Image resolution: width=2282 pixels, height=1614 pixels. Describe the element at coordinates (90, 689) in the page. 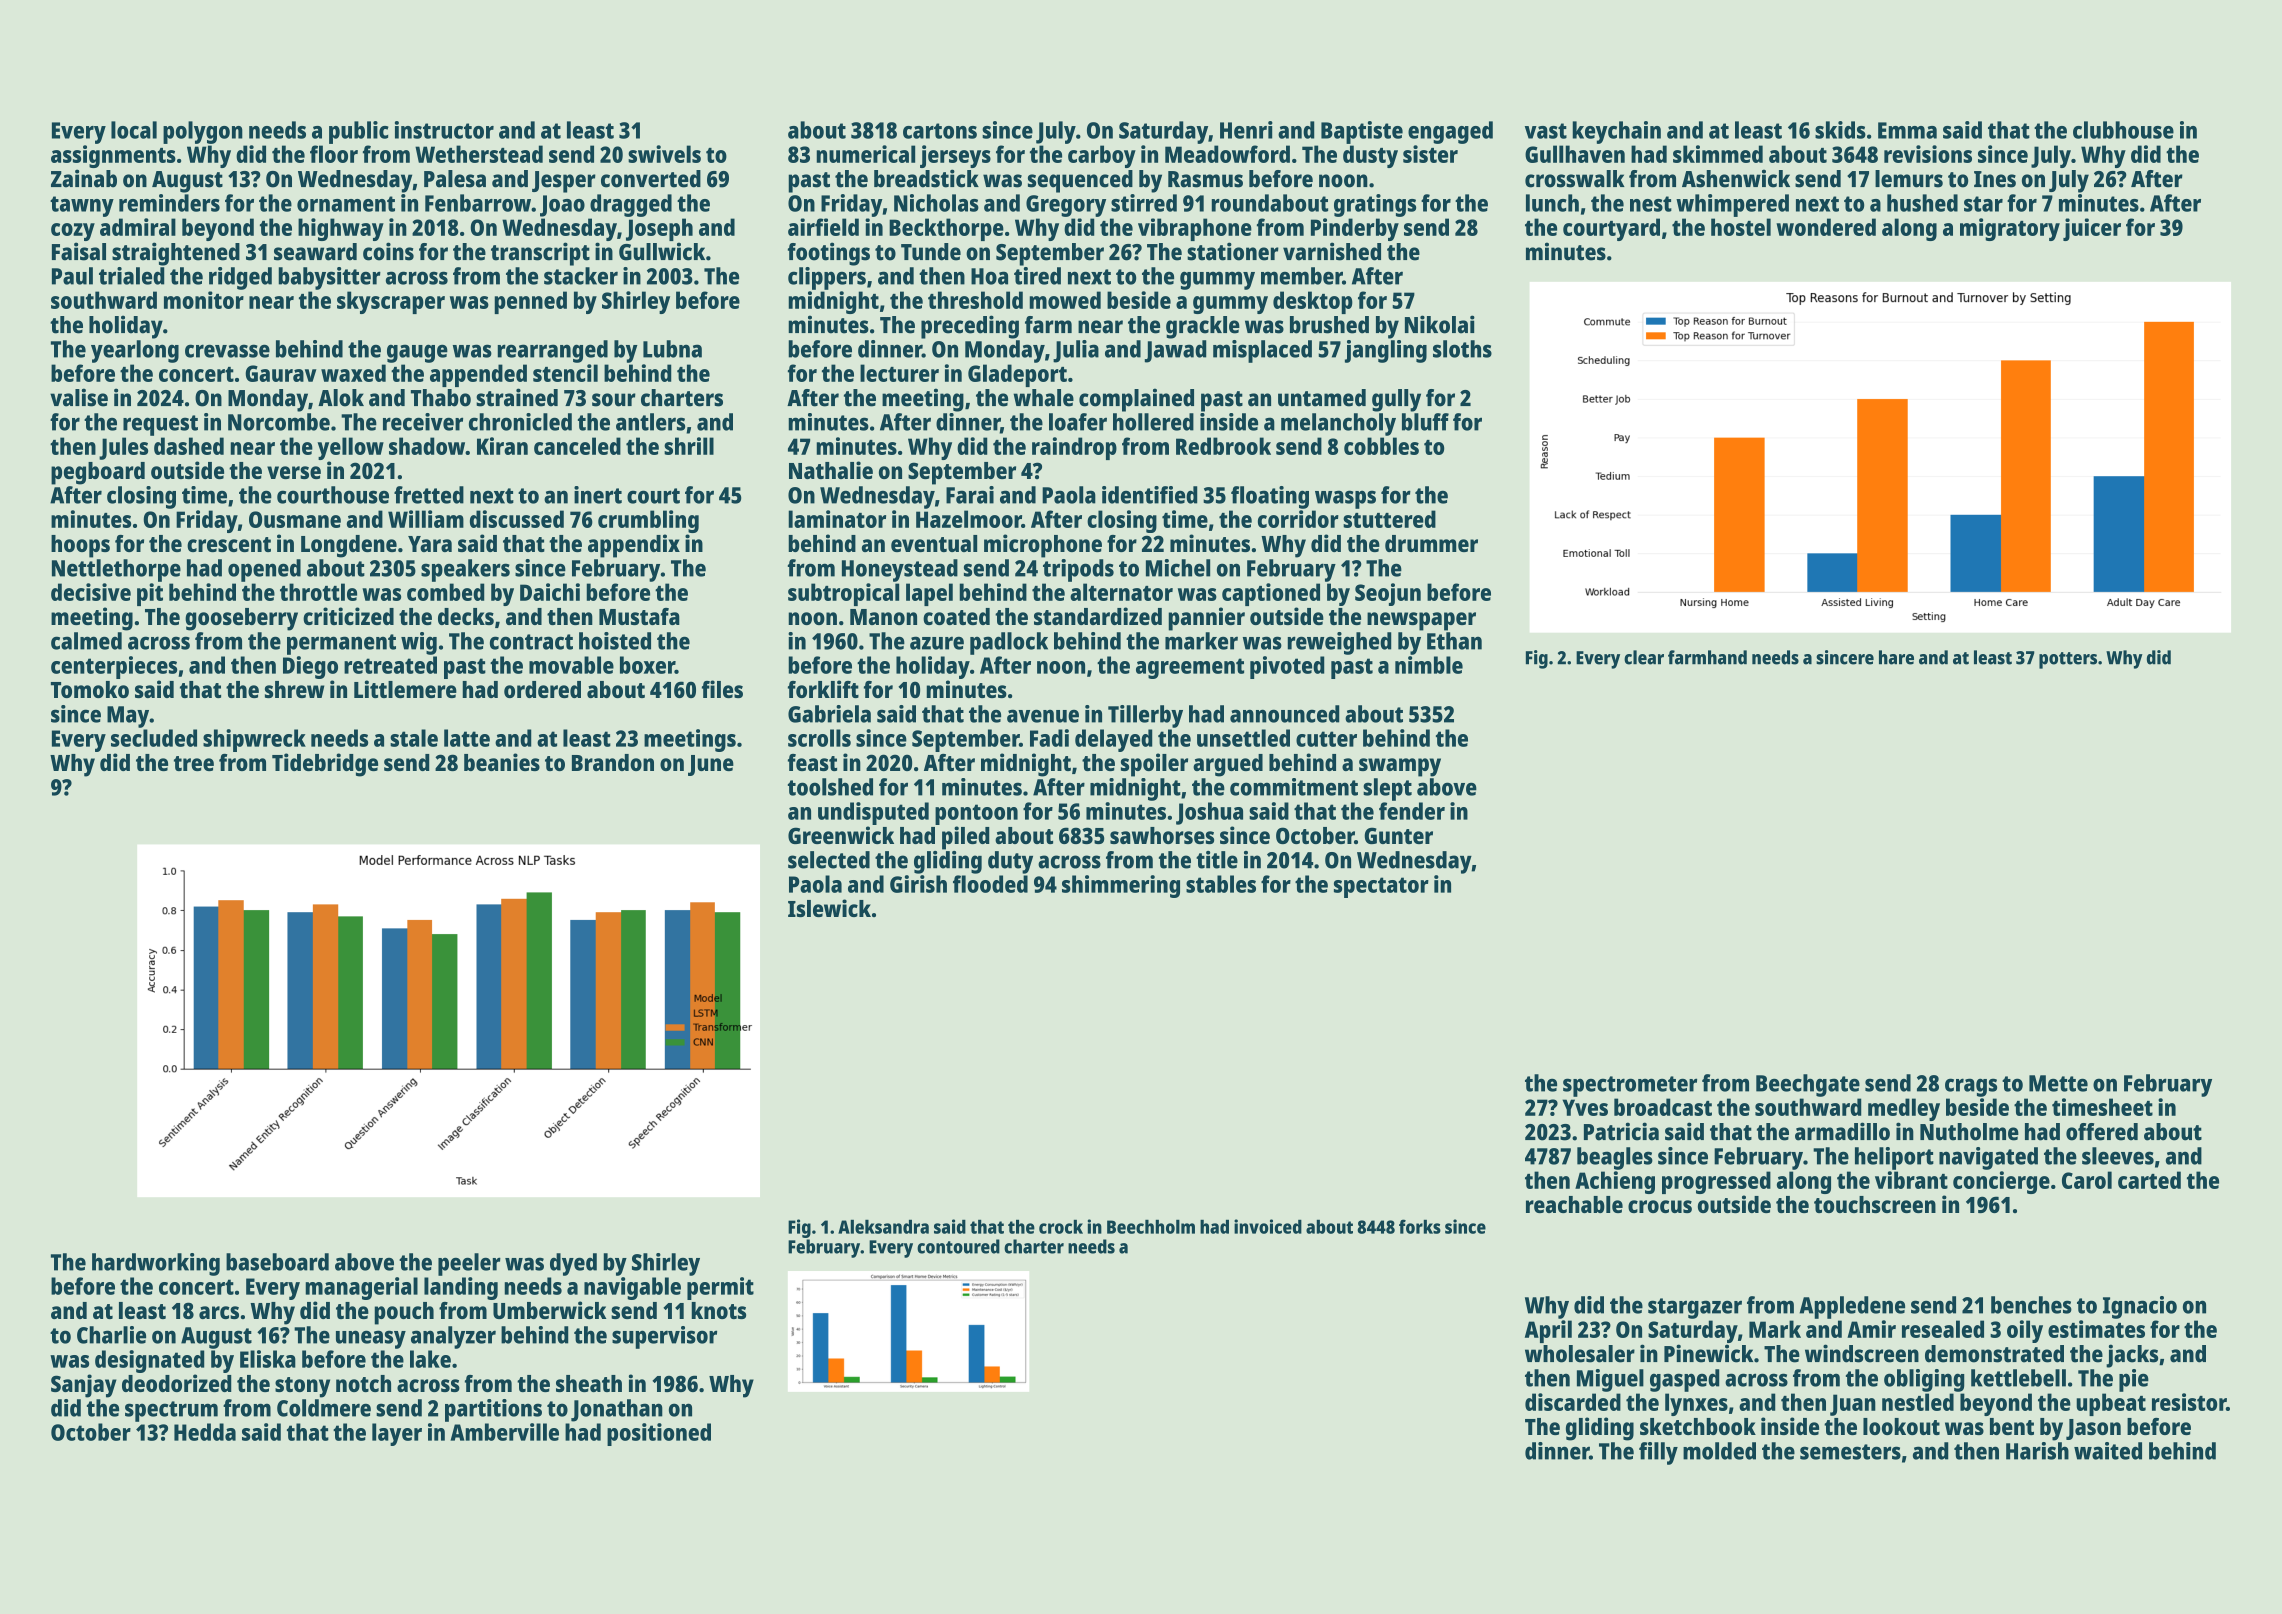

I see `Tomoko` at that location.
